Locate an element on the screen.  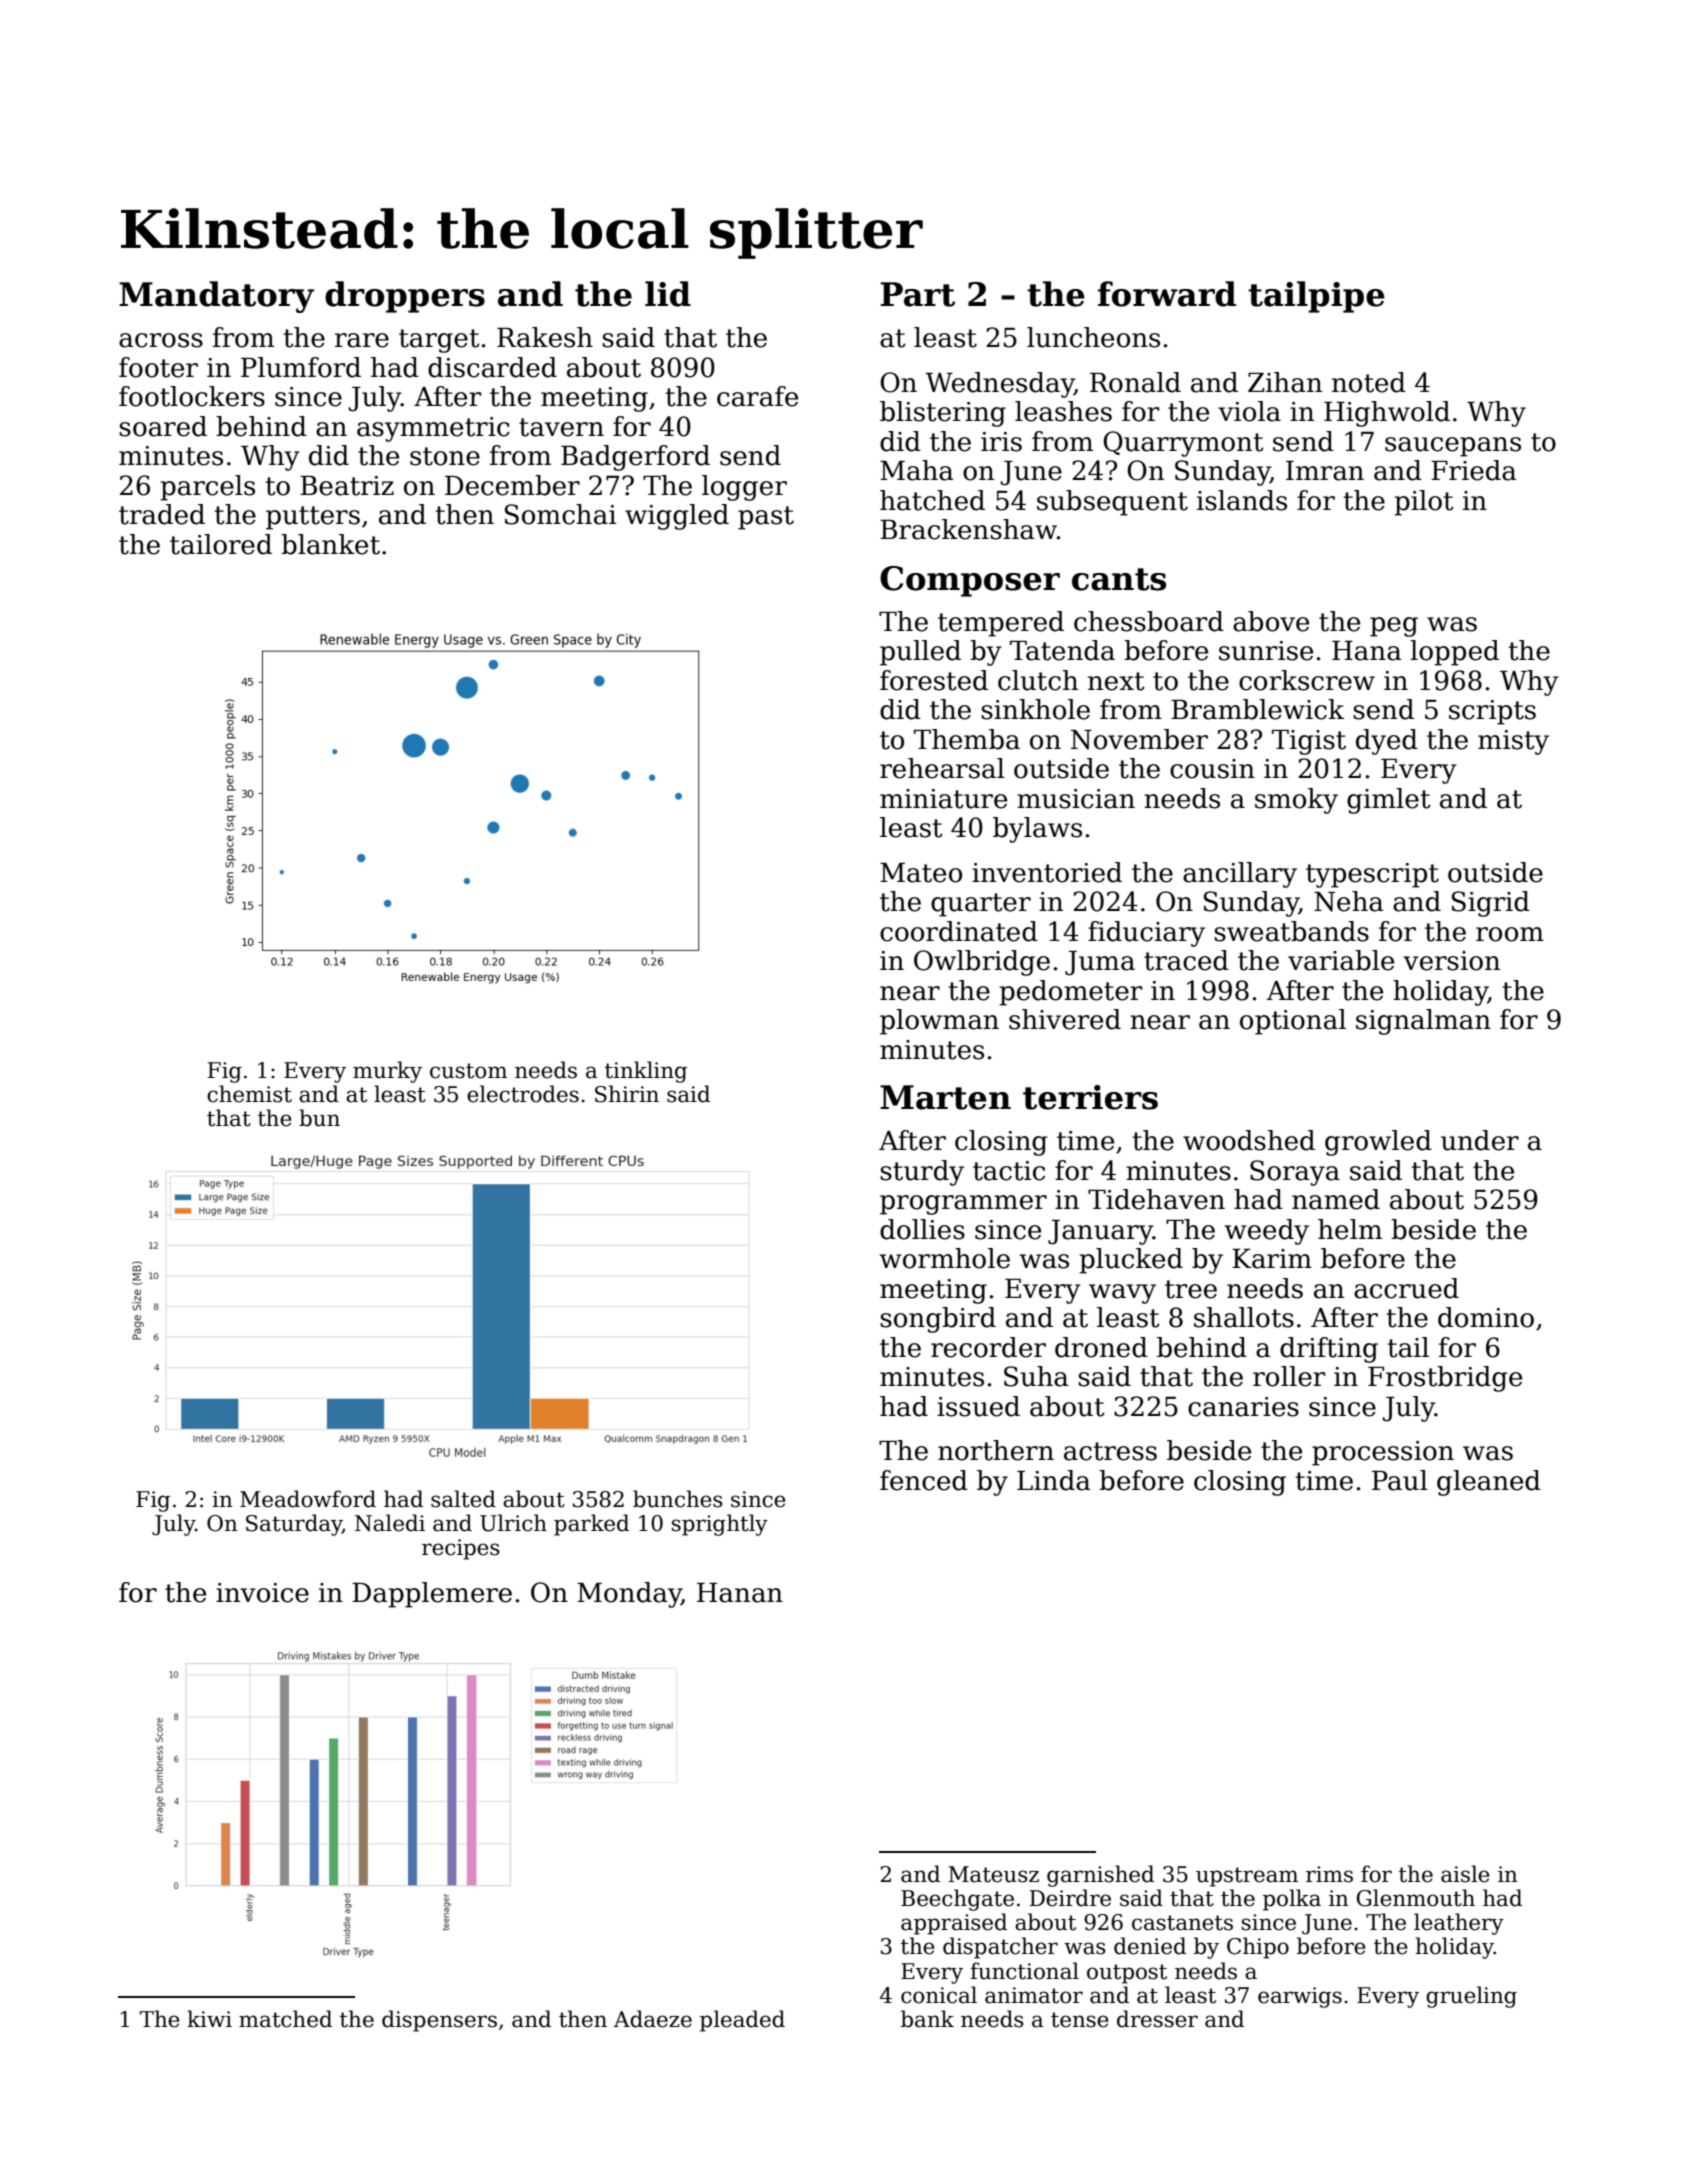
matched is located at coordinates (285, 2019).
